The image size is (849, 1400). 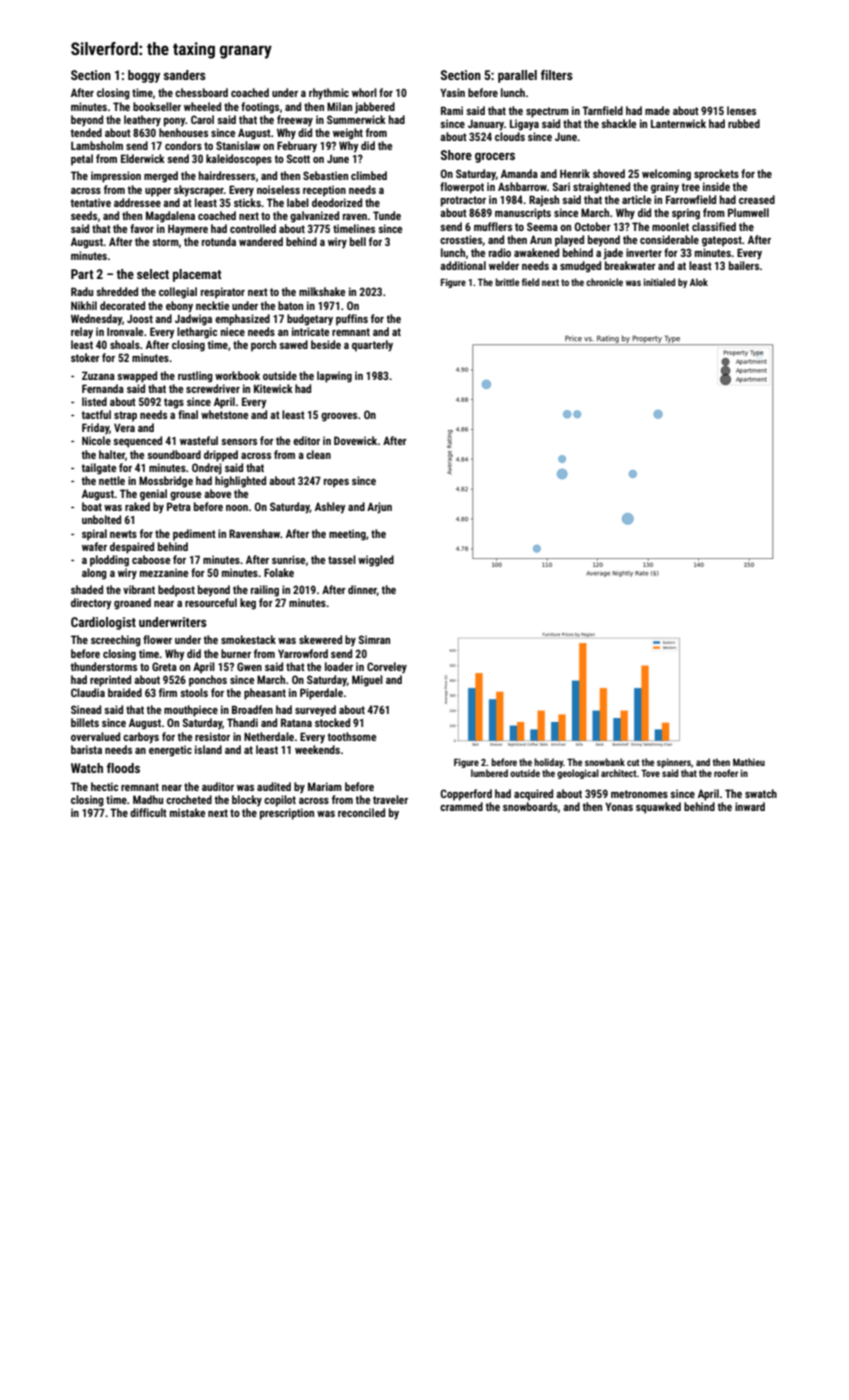 What do you see at coordinates (355, 440) in the document?
I see `Dovewick` at bounding box center [355, 440].
